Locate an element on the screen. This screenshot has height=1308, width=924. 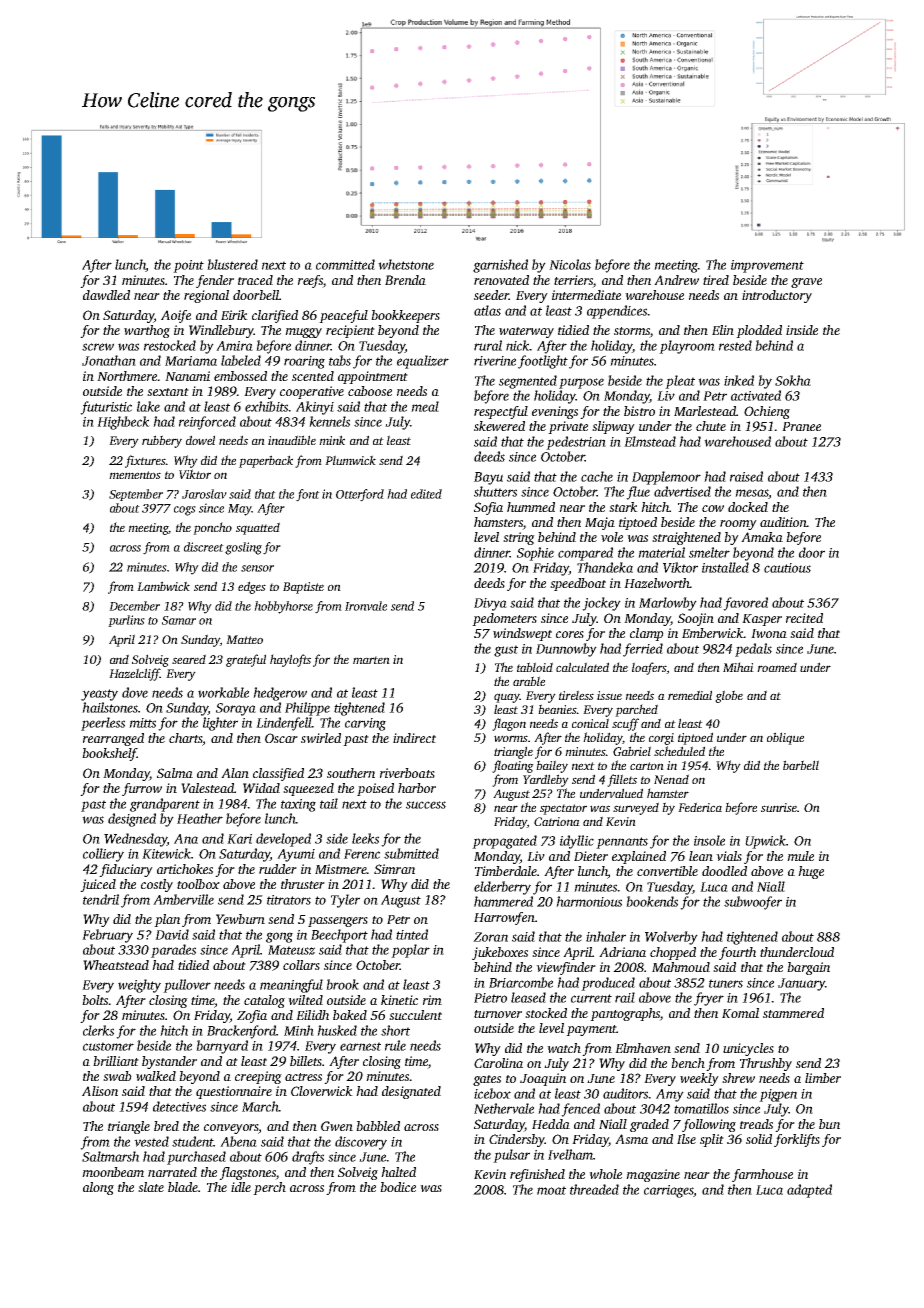
mule is located at coordinates (800, 856).
